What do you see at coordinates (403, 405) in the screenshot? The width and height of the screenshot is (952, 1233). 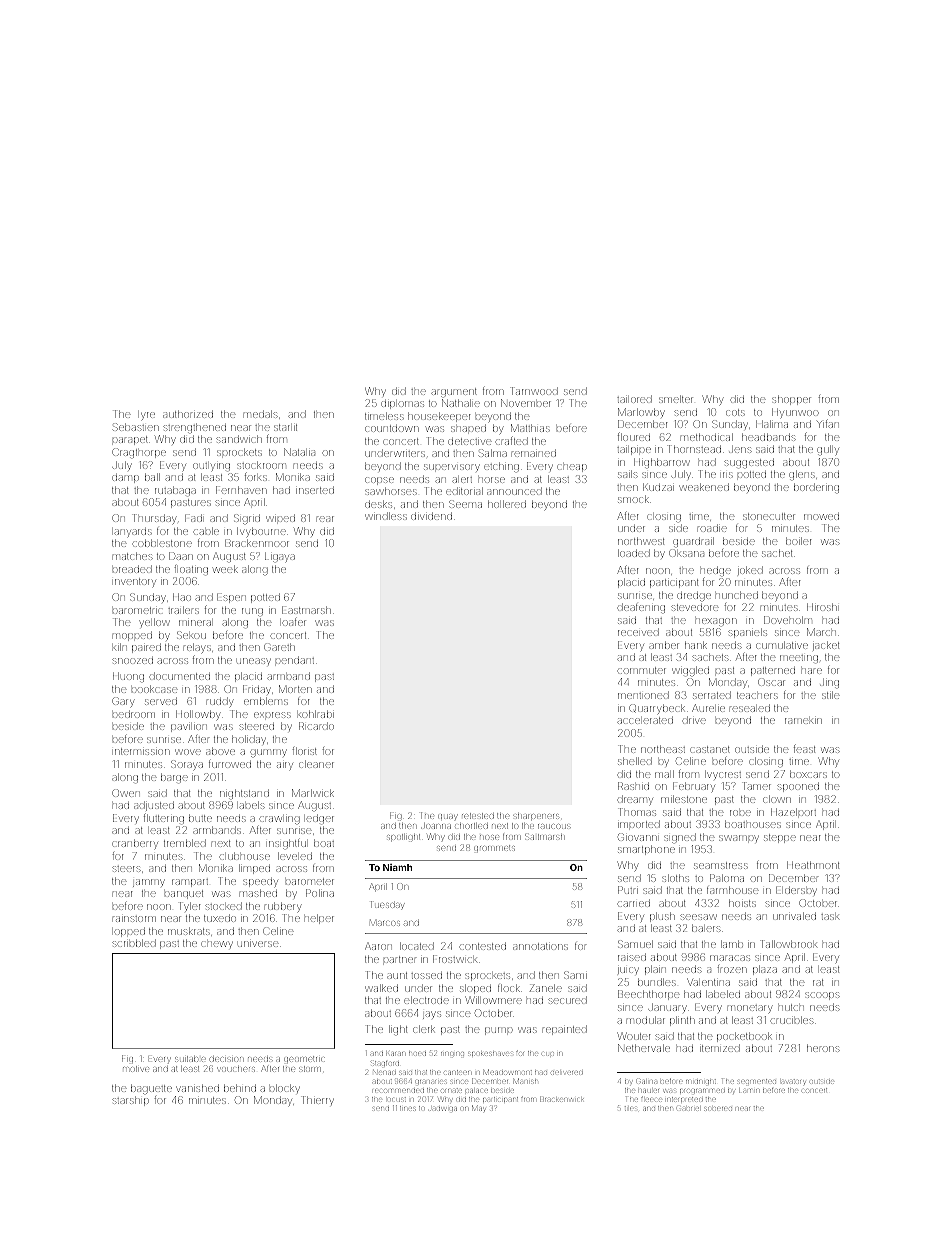 I see `diplomas` at bounding box center [403, 405].
